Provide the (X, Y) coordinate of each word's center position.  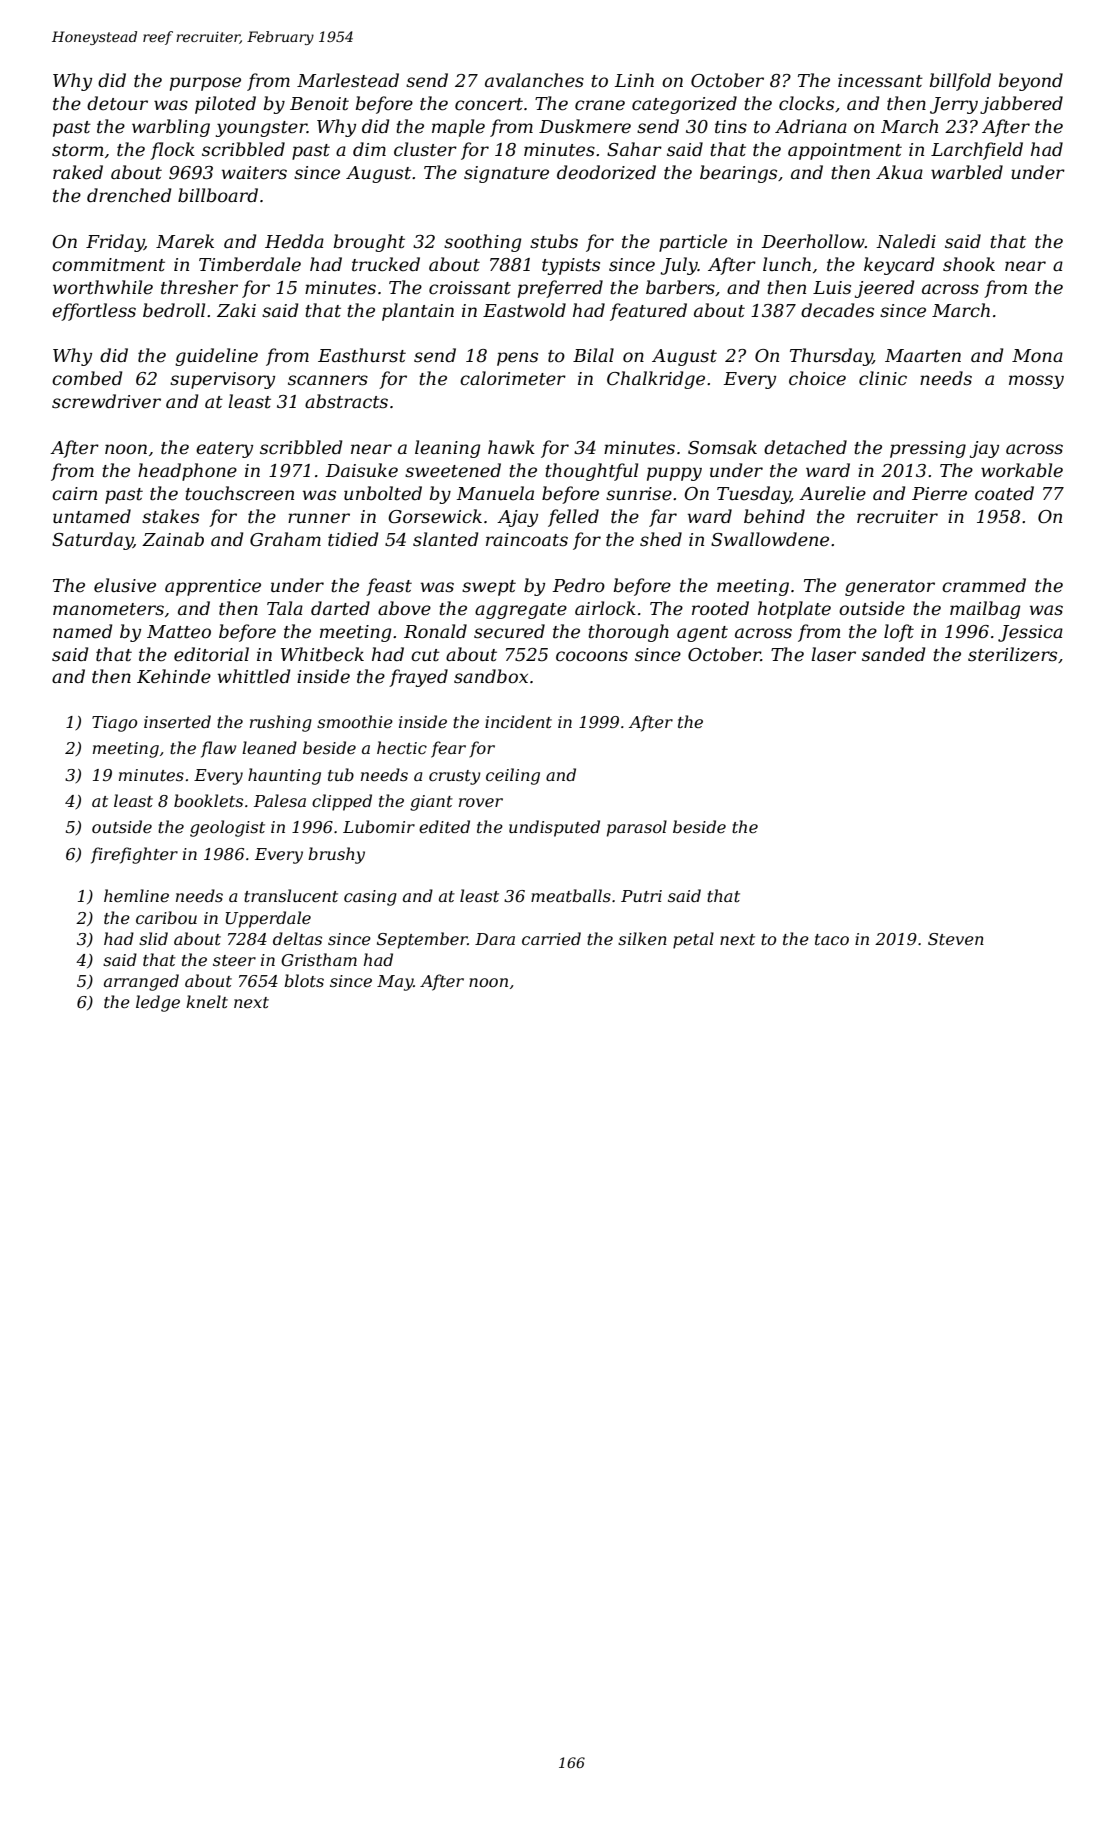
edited (444, 826)
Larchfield (977, 151)
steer (234, 960)
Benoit (319, 104)
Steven (956, 939)
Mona (1037, 355)
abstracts (346, 401)
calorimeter (513, 378)
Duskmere (585, 126)
